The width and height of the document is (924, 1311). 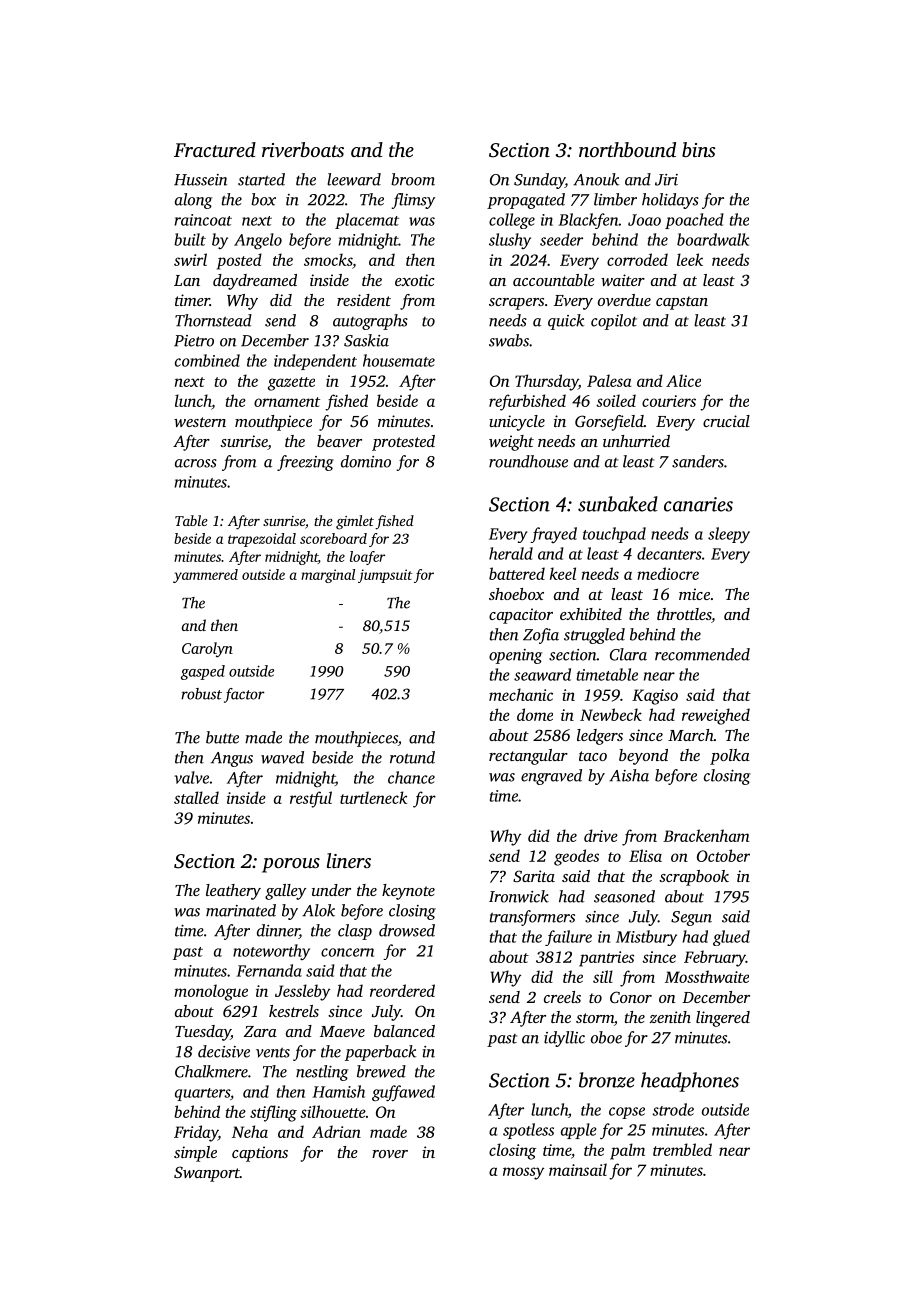 What do you see at coordinates (511, 553) in the document?
I see `herald` at bounding box center [511, 553].
